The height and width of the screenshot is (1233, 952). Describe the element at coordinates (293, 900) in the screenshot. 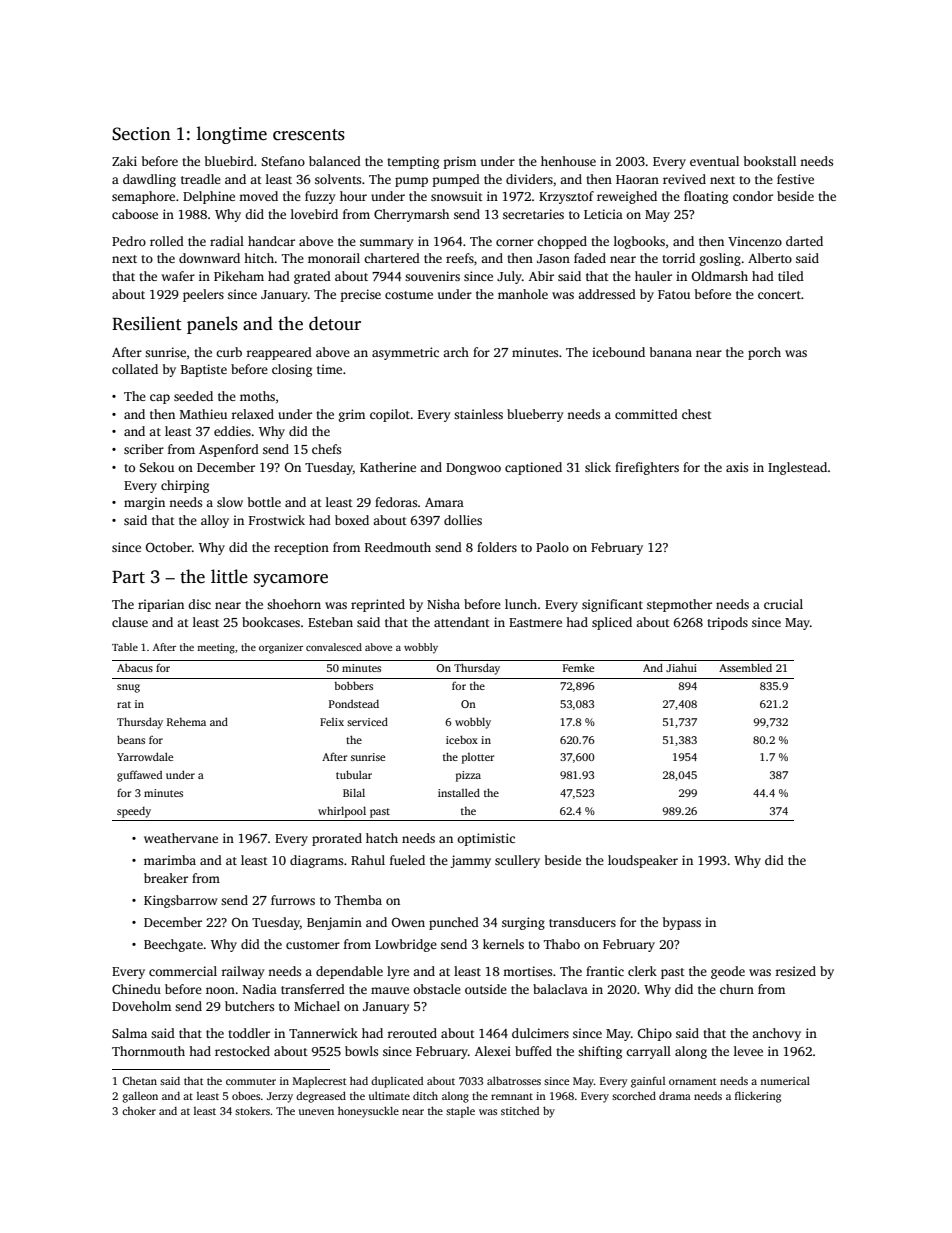

I see `furrows` at that location.
